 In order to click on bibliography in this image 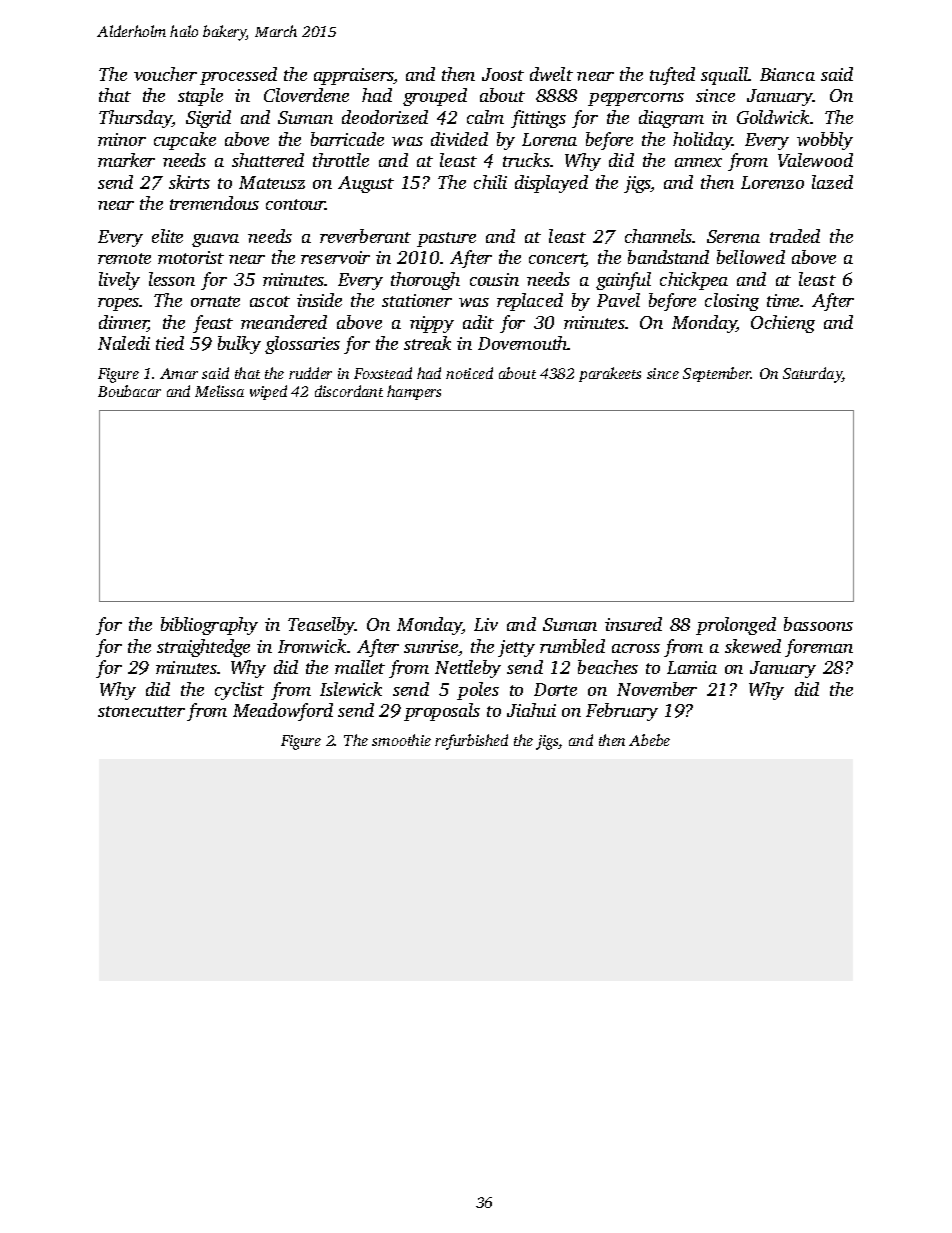, I will do `click(209, 626)`.
